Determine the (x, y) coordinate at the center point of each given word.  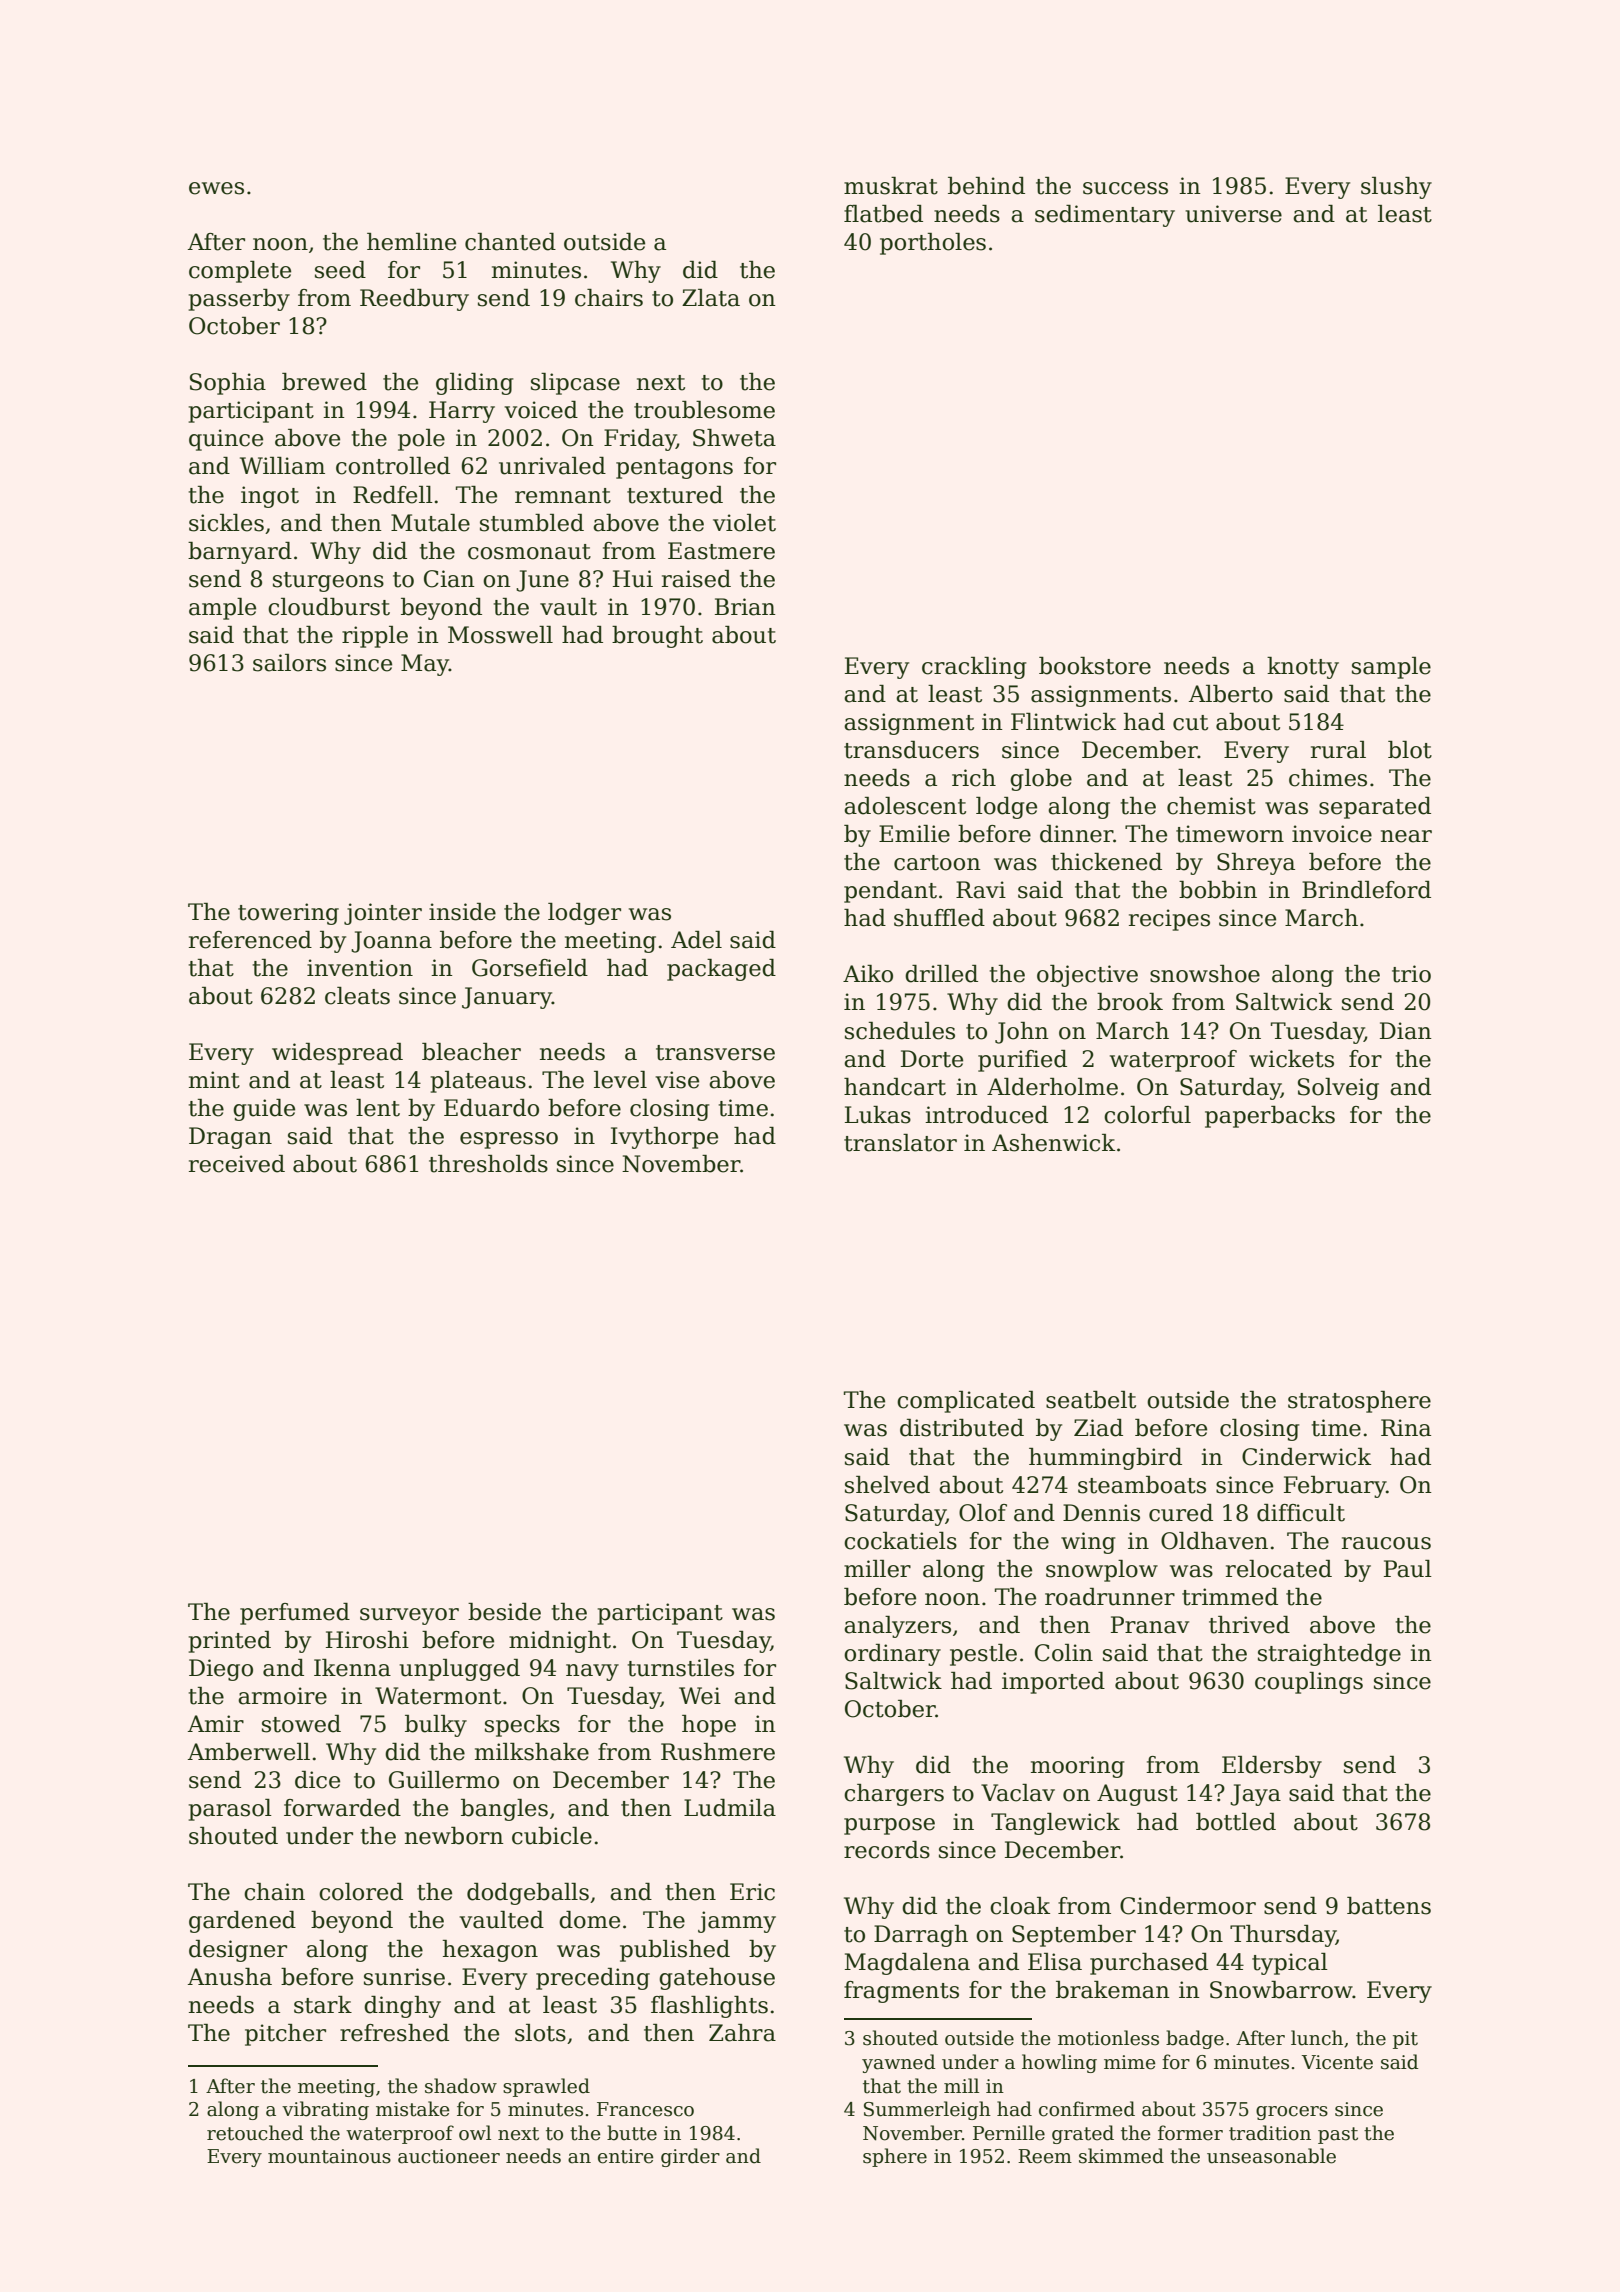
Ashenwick (1053, 1143)
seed (340, 270)
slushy (1396, 188)
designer (238, 1951)
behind (986, 186)
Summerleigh (927, 2110)
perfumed (295, 1614)
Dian (1406, 1031)
